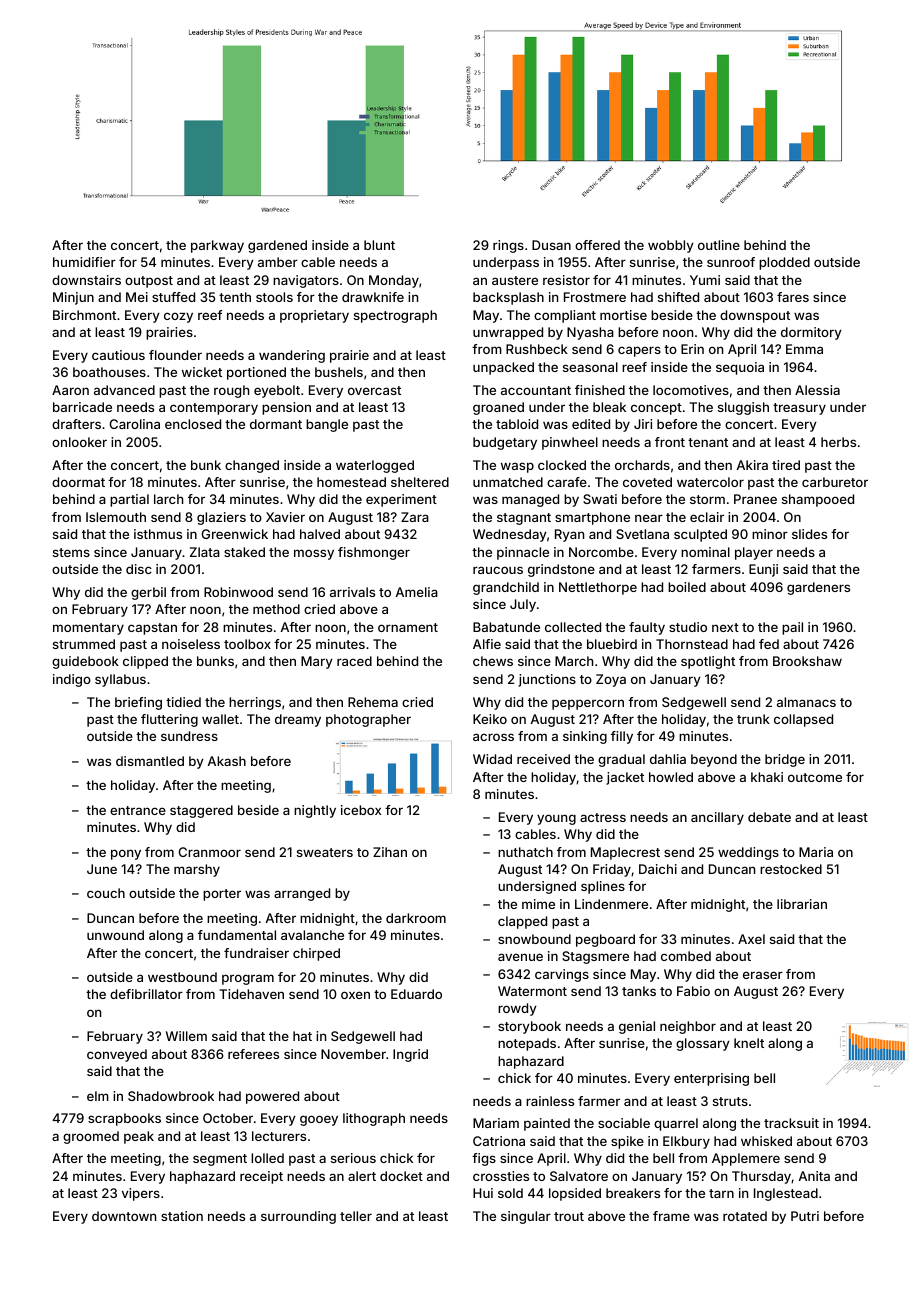 Image resolution: width=924 pixels, height=1308 pixels. Describe the element at coordinates (623, 315) in the screenshot. I see `mortise` at that location.
